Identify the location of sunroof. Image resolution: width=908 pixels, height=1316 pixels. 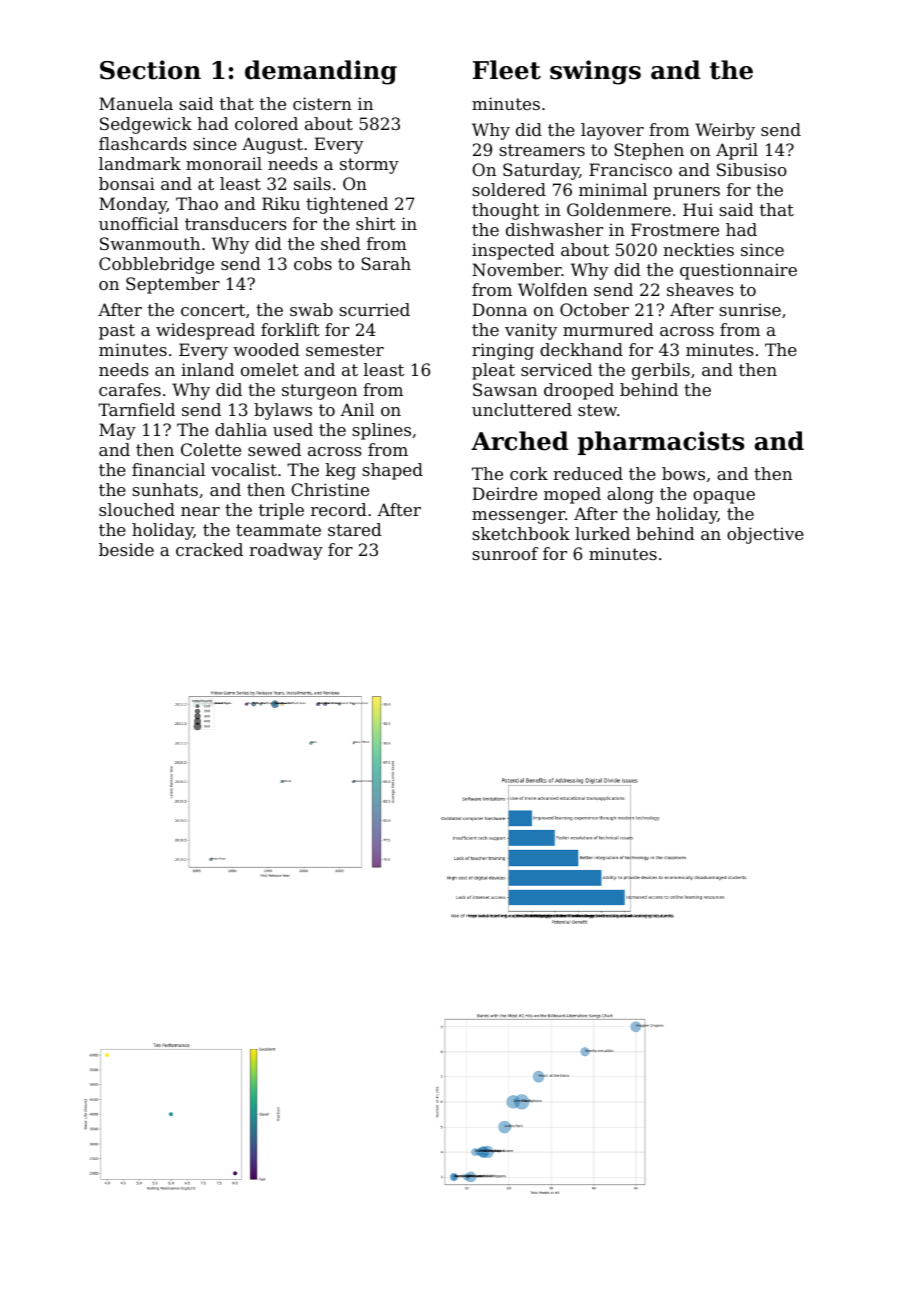
(505, 553).
